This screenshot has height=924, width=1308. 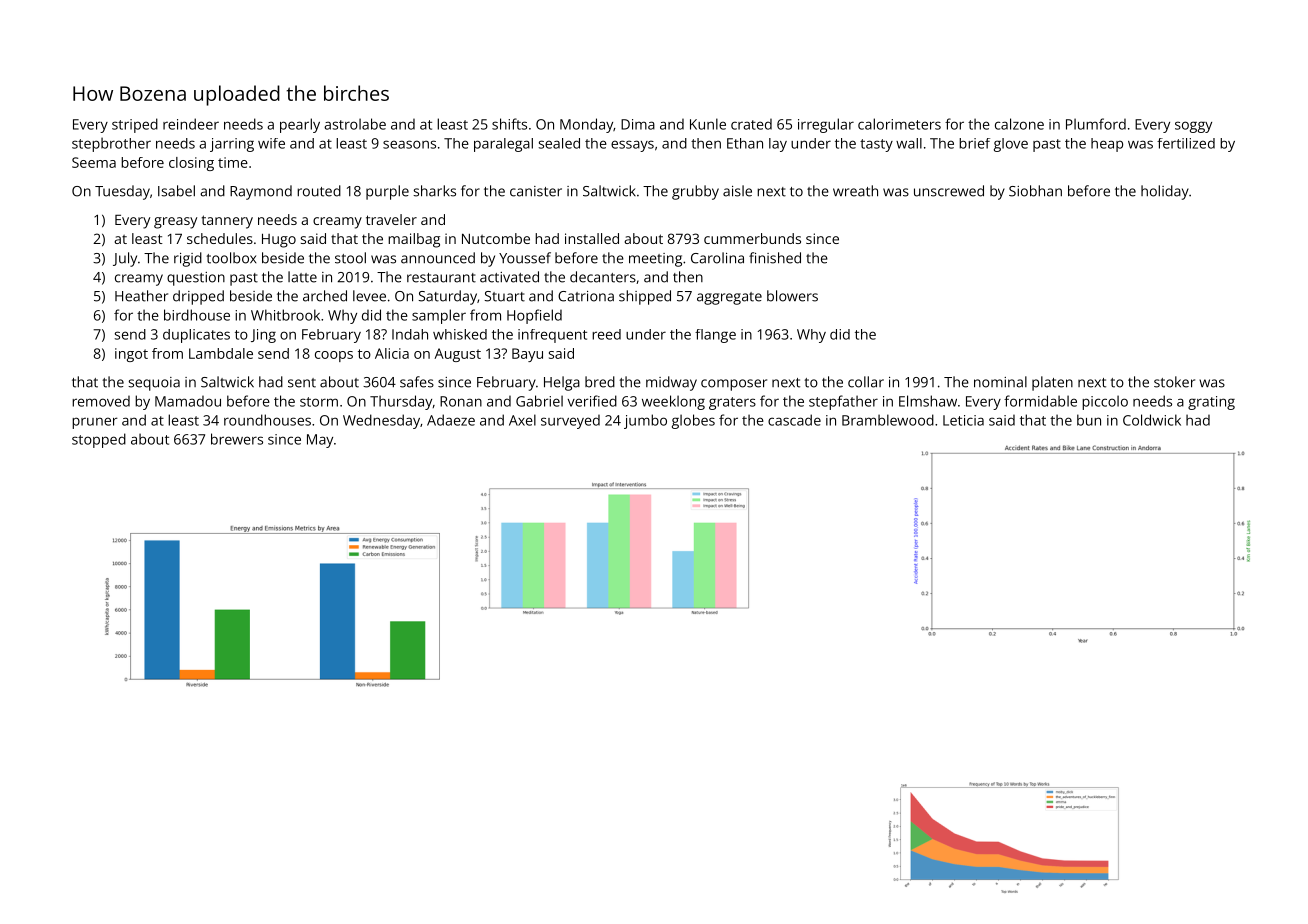 What do you see at coordinates (1096, 124) in the screenshot?
I see `Plumford` at bounding box center [1096, 124].
